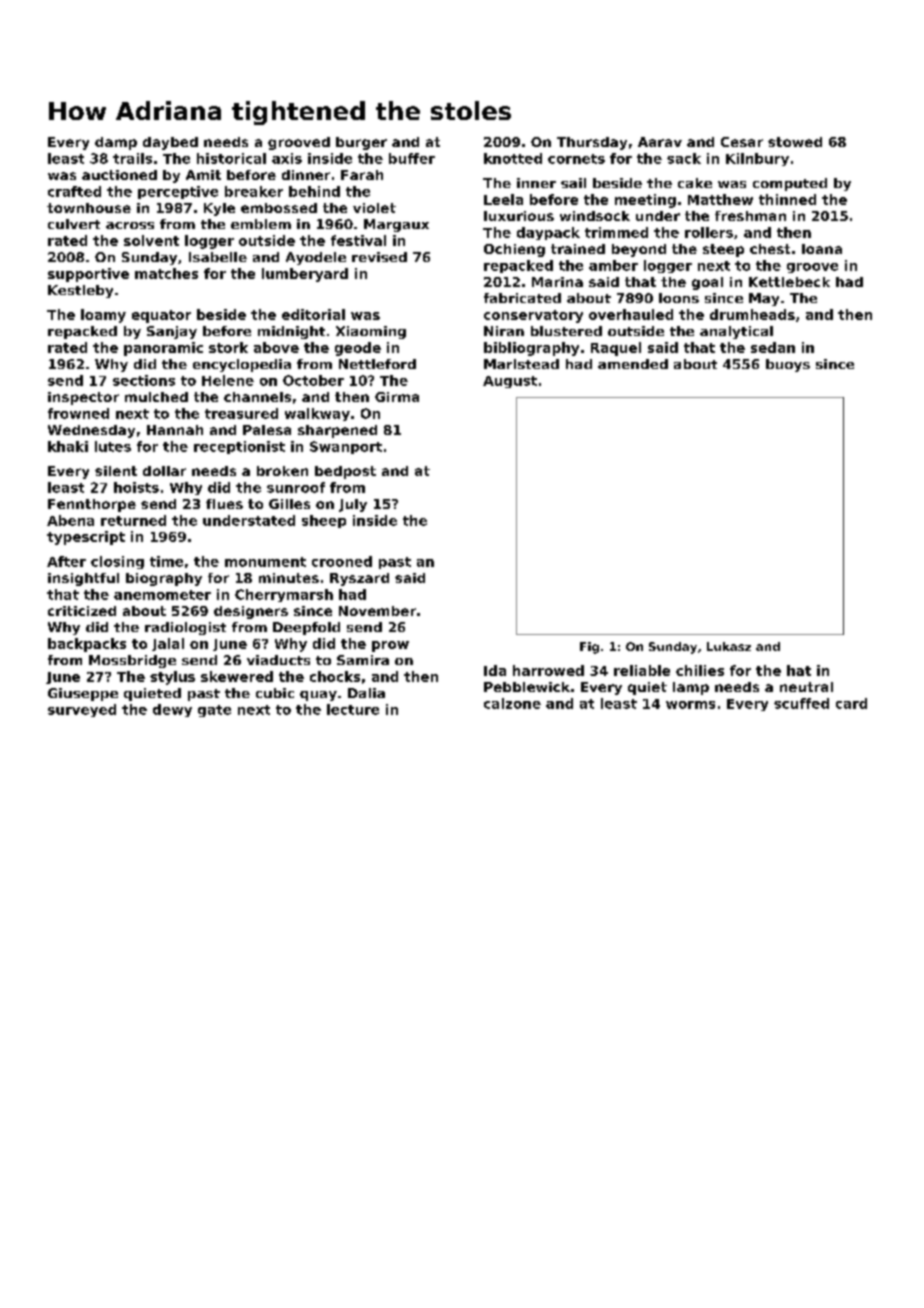 The height and width of the page is (1308, 924). What do you see at coordinates (729, 646) in the page?
I see `Lukasz` at bounding box center [729, 646].
